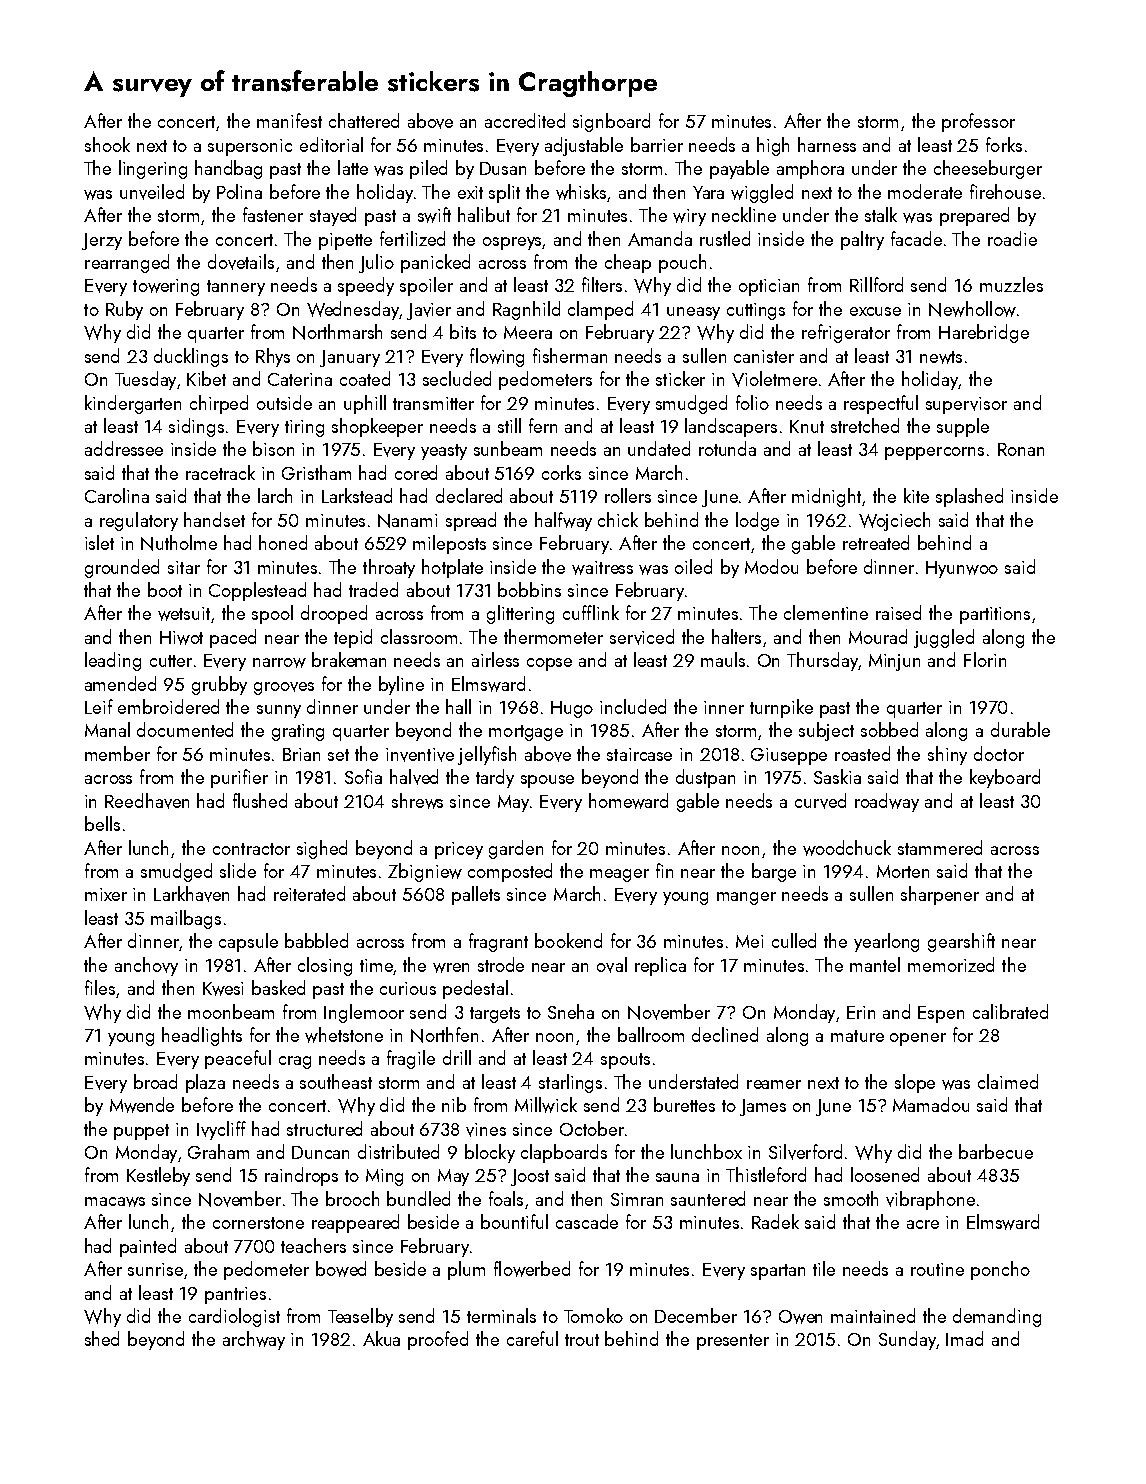  Describe the element at coordinates (155, 1269) in the image. I see `sunrise` at that location.
